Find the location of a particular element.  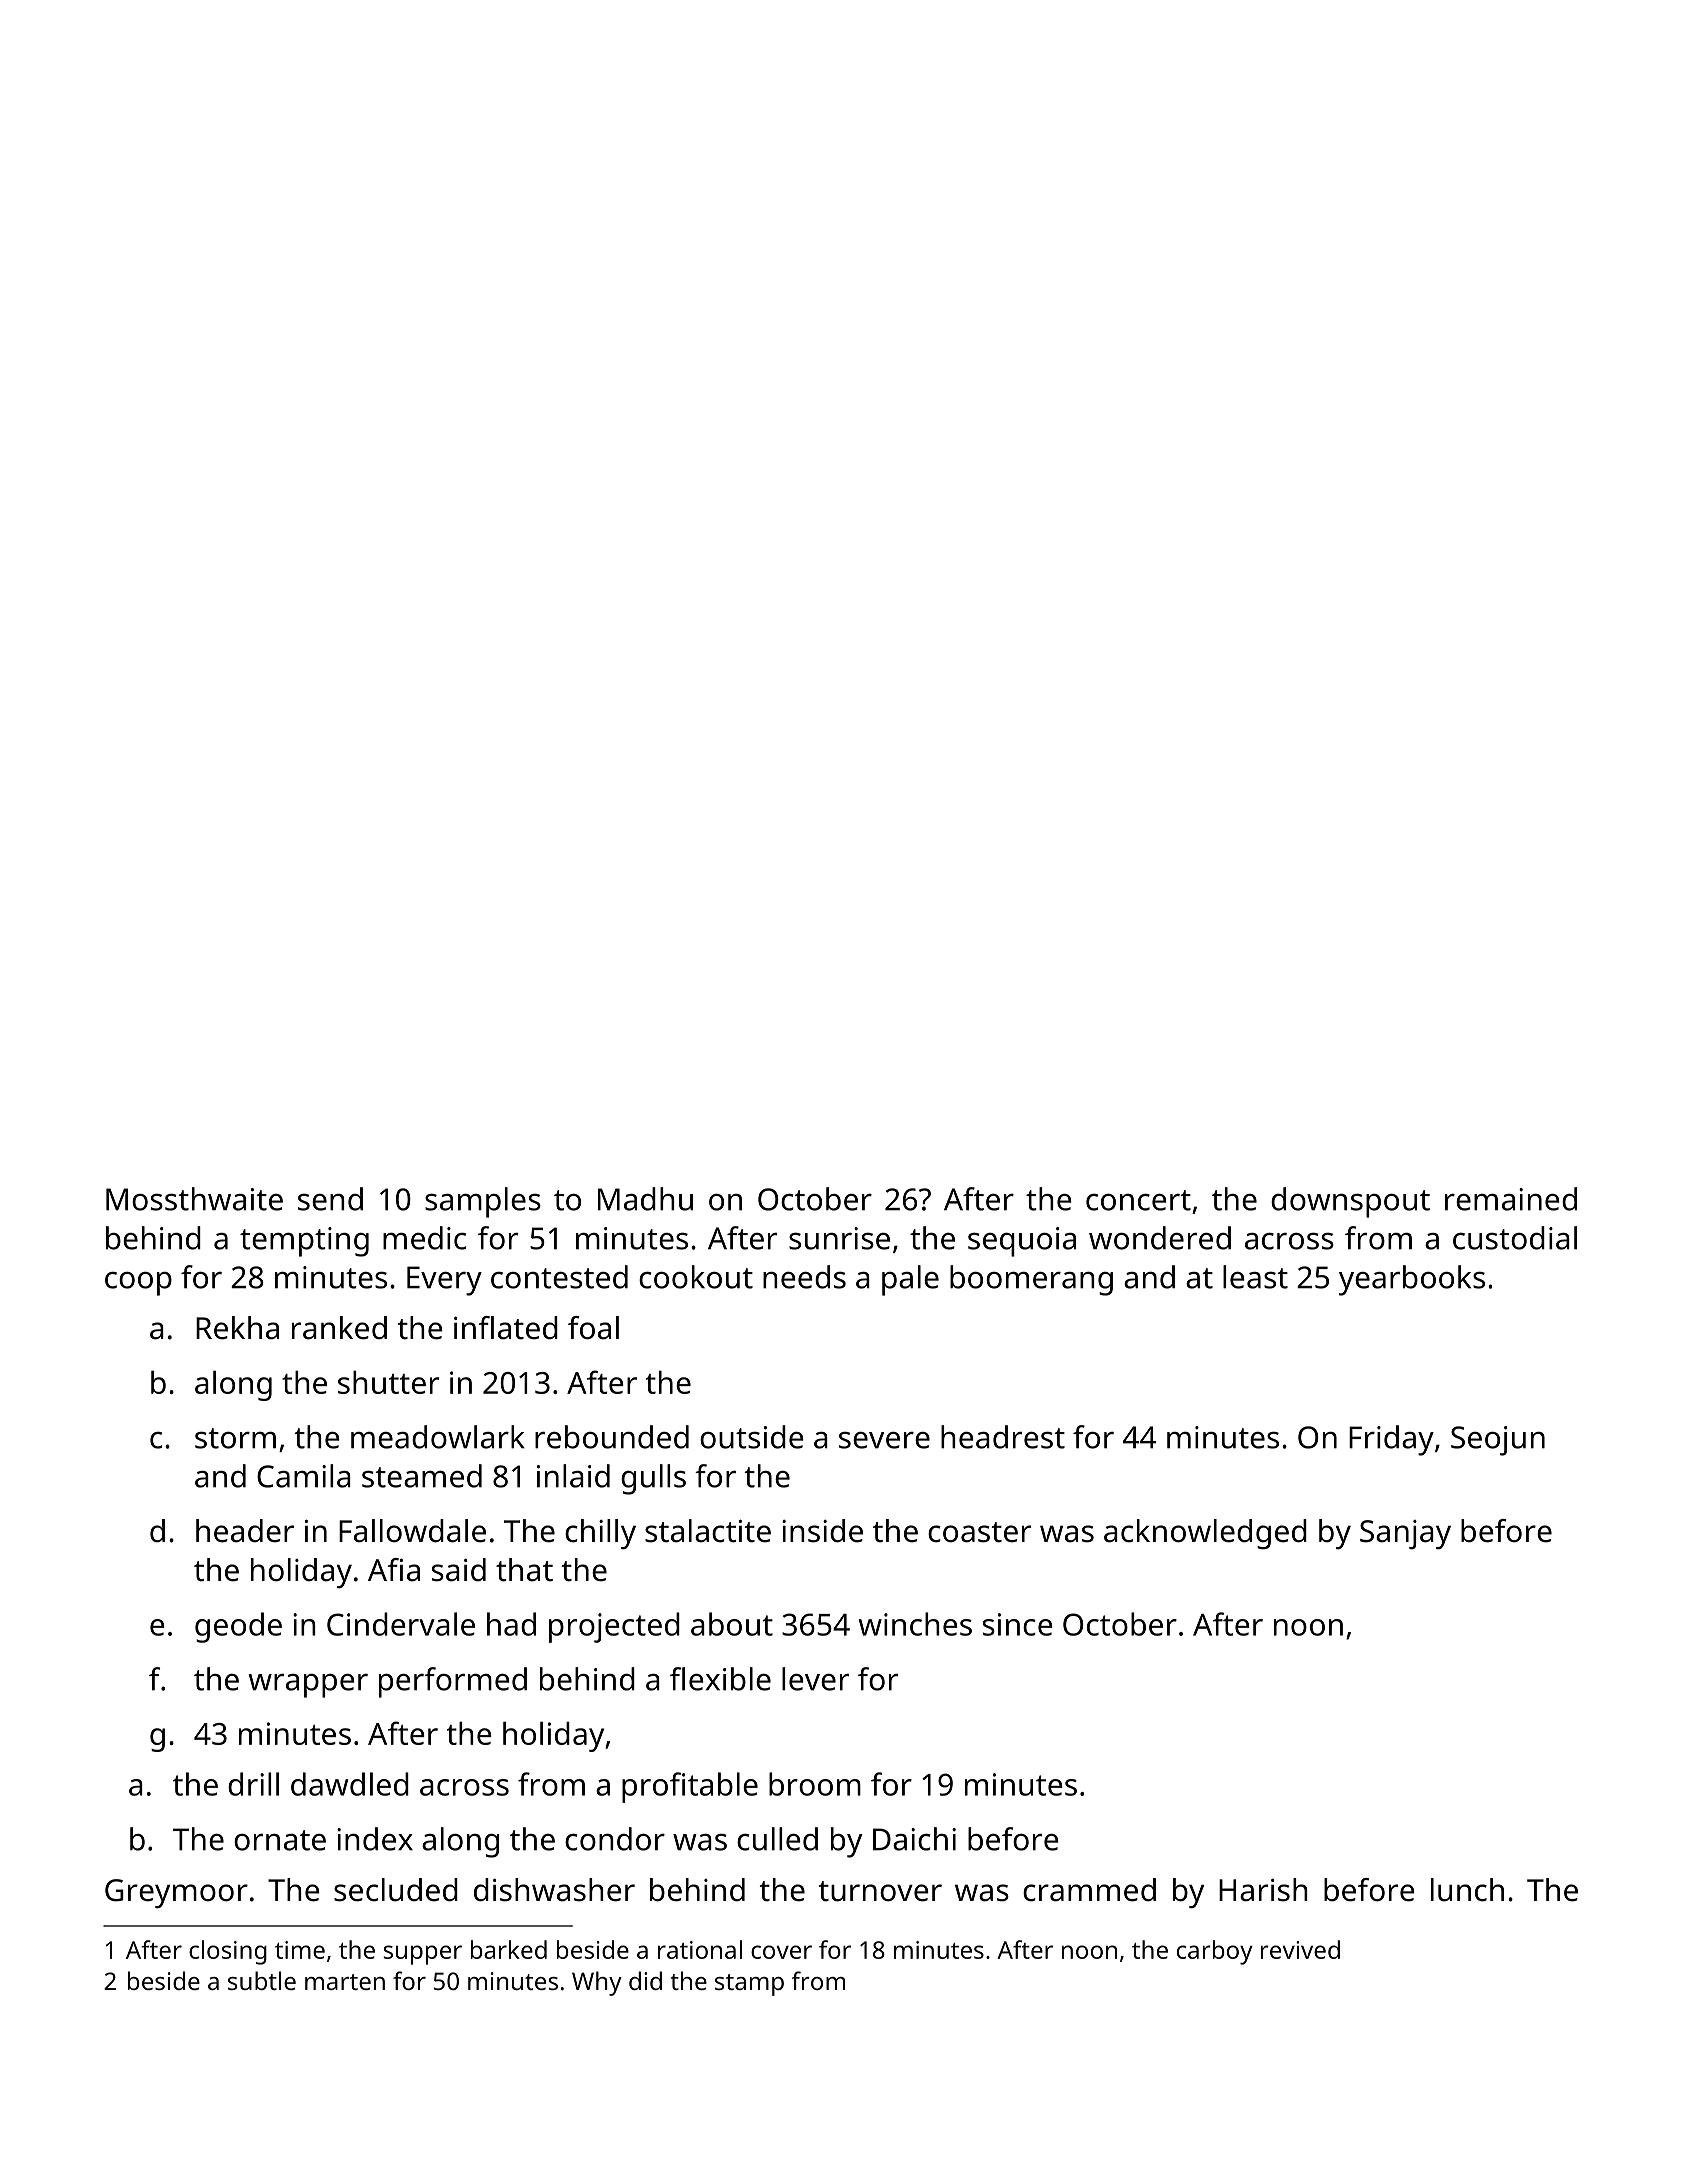

Harish is located at coordinates (1263, 1890).
